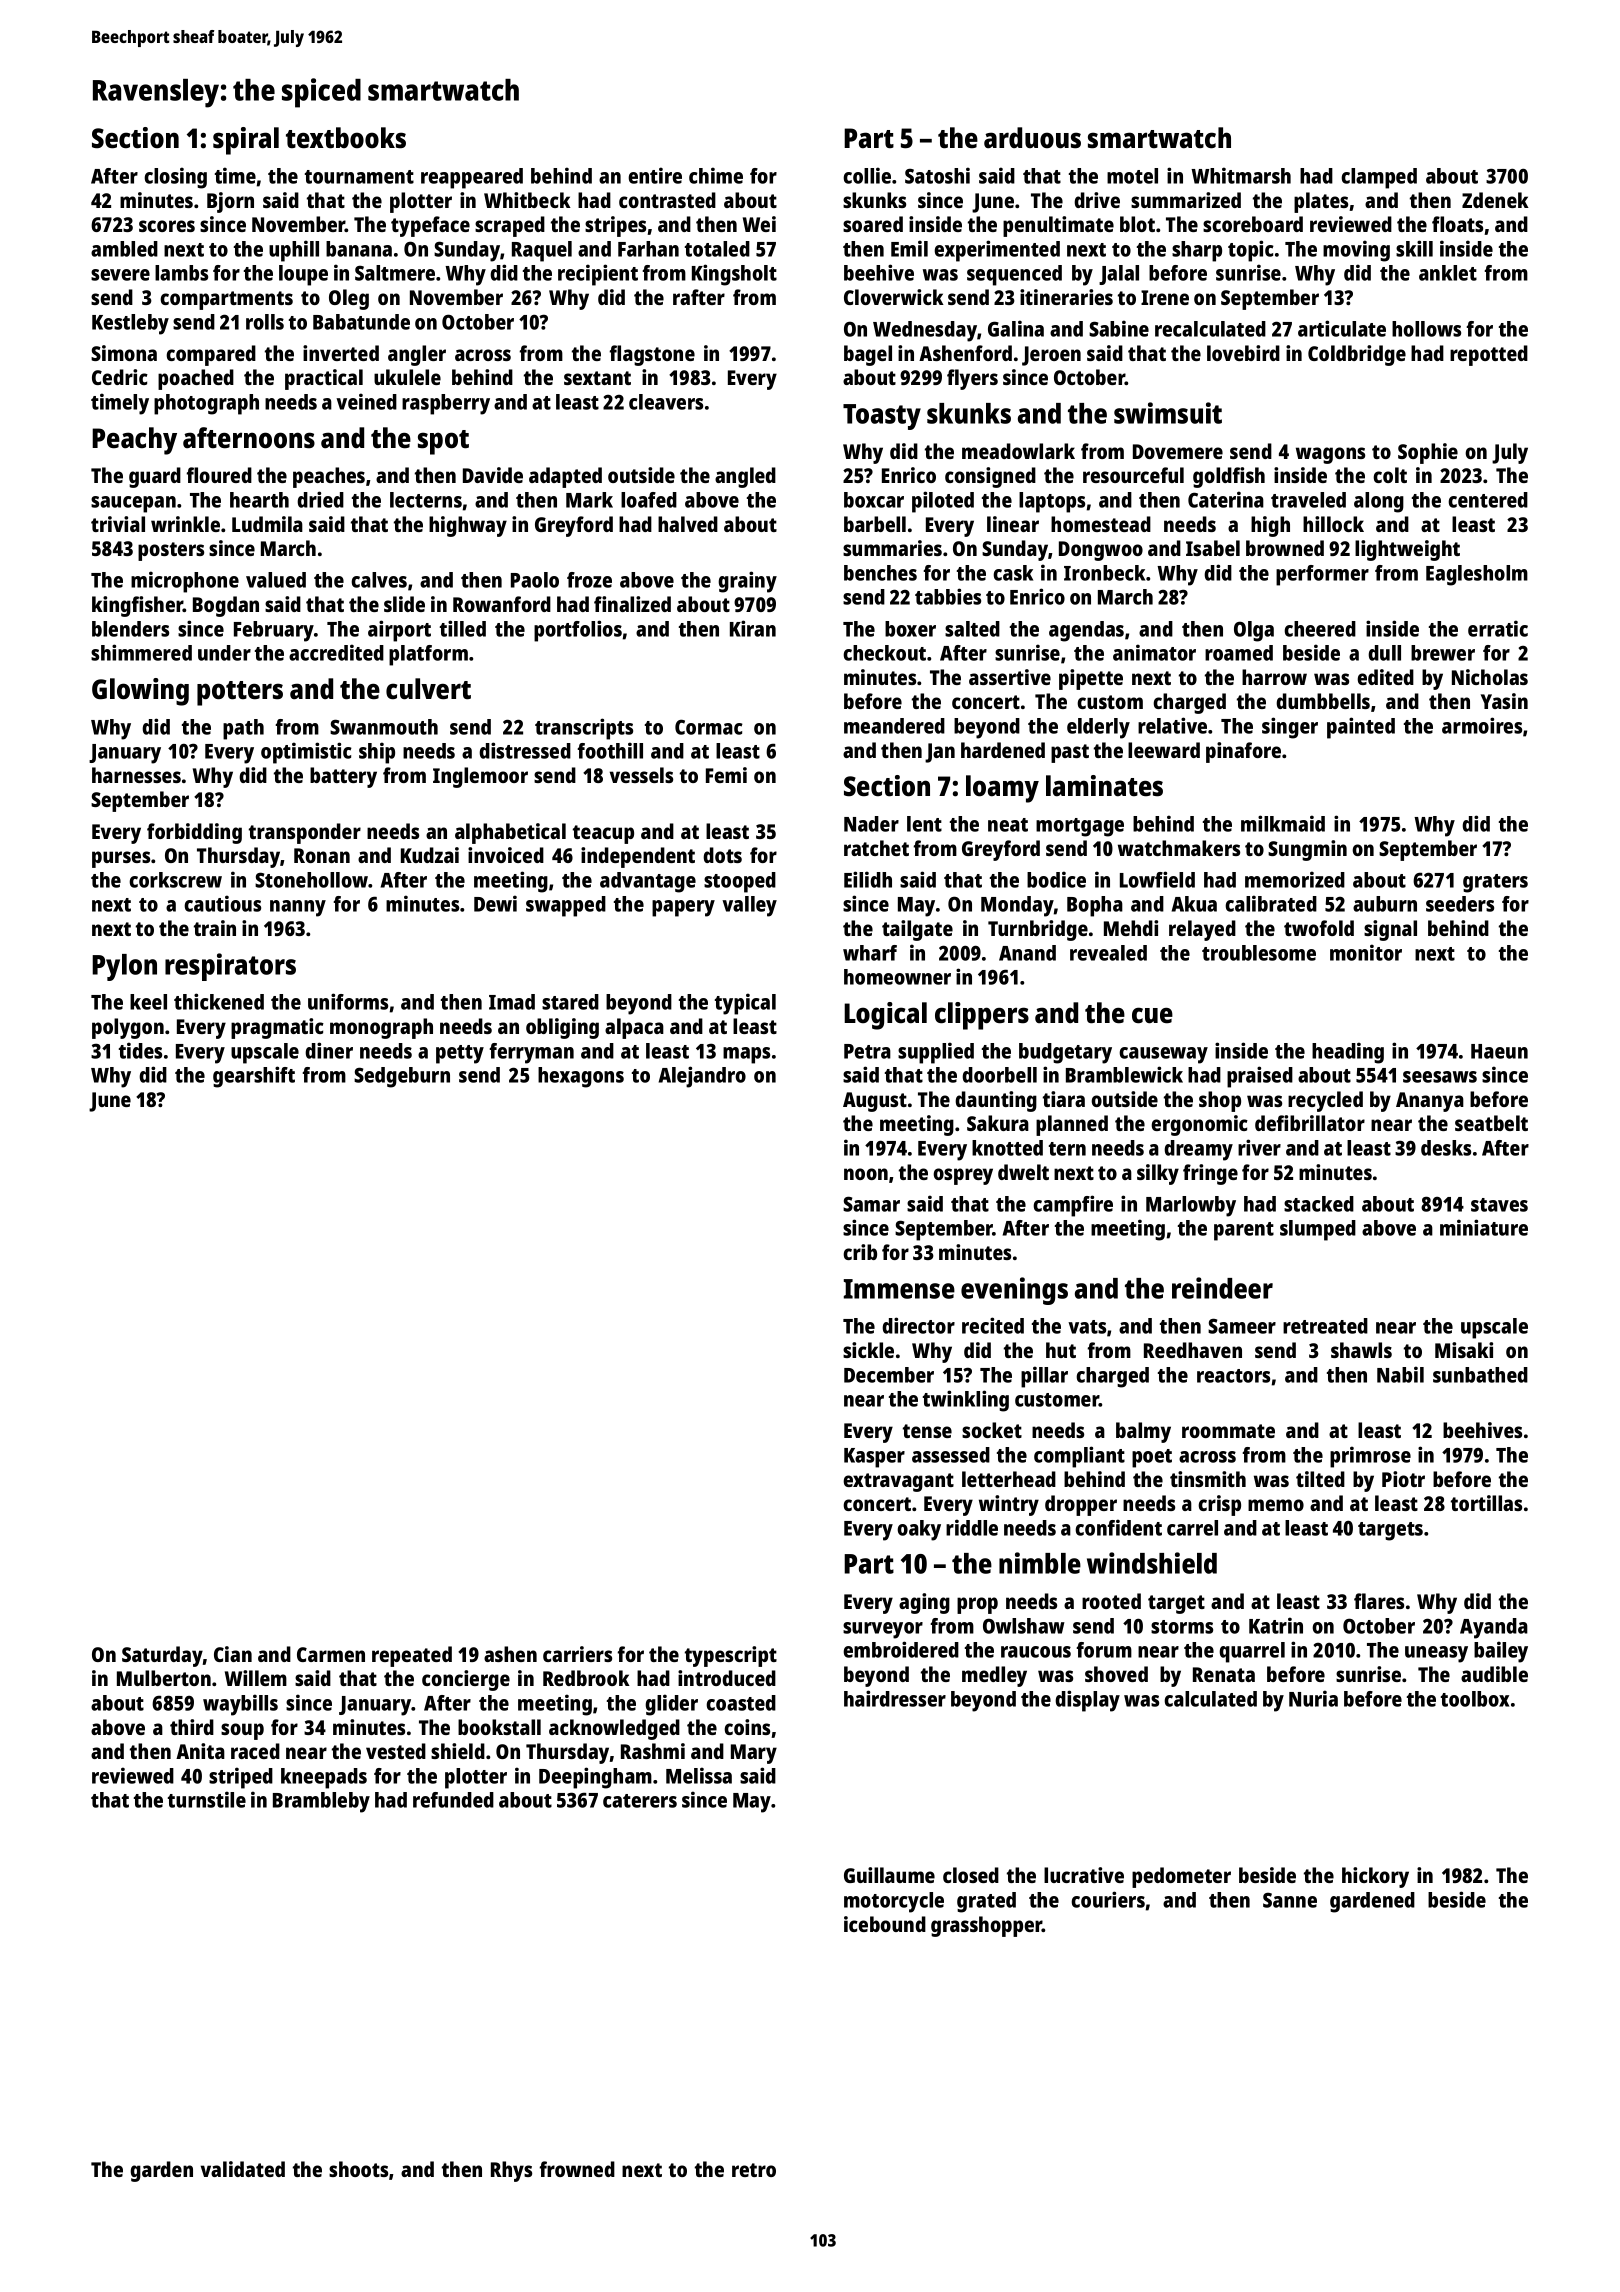 The height and width of the document is (2292, 1620). What do you see at coordinates (412, 1656) in the document?
I see `repeated` at bounding box center [412, 1656].
